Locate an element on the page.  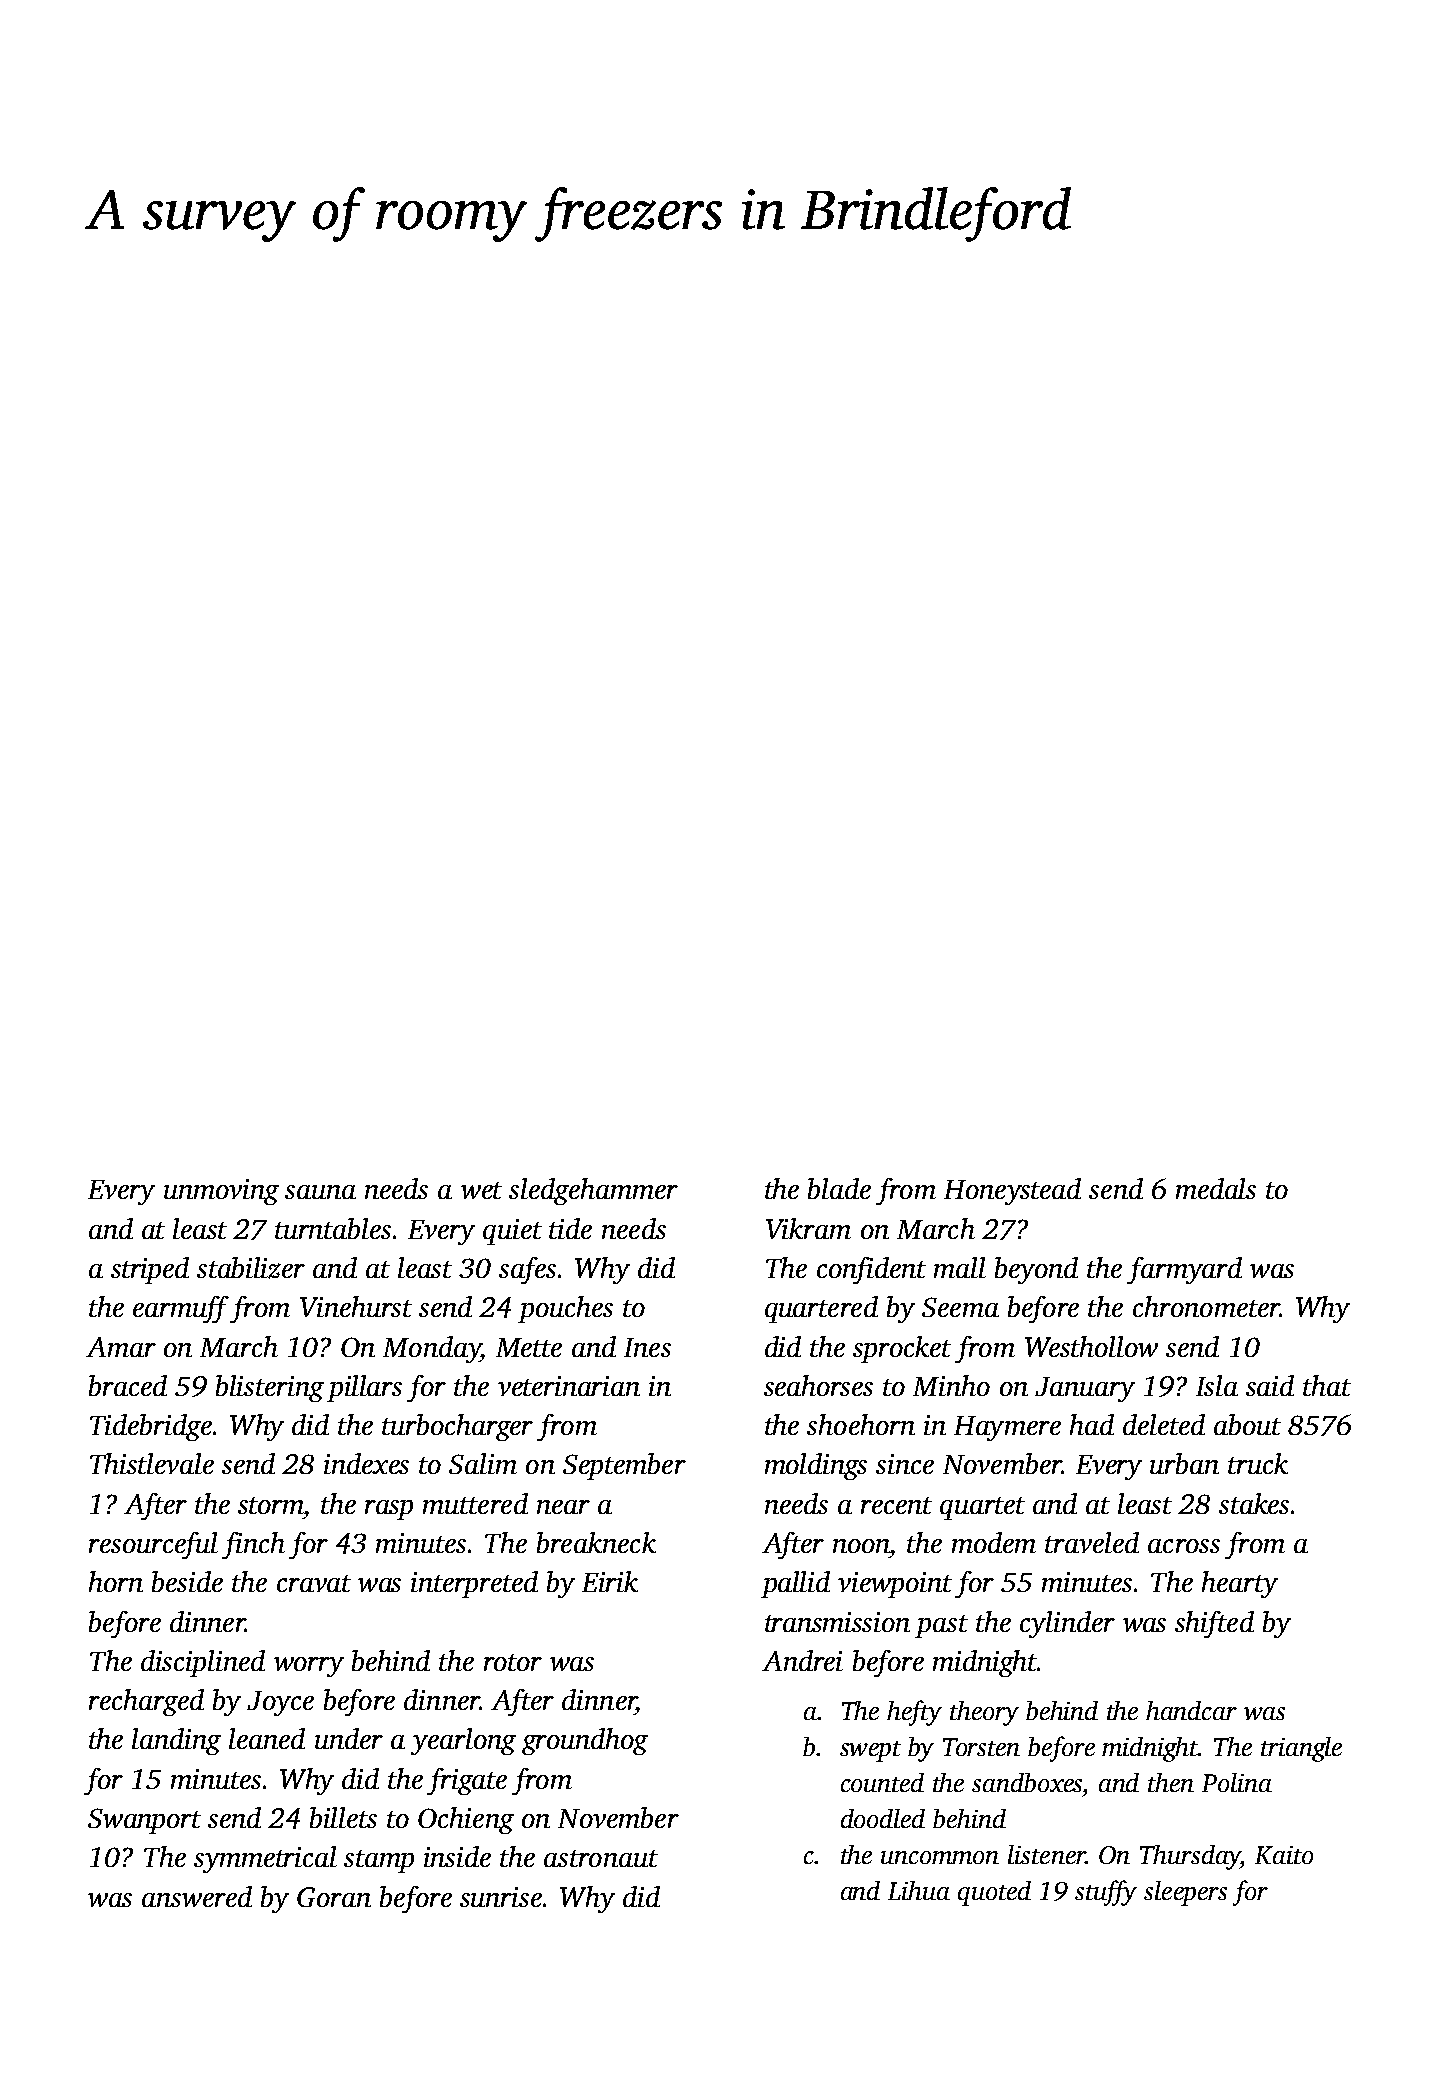
symmetrical is located at coordinates (265, 1859).
